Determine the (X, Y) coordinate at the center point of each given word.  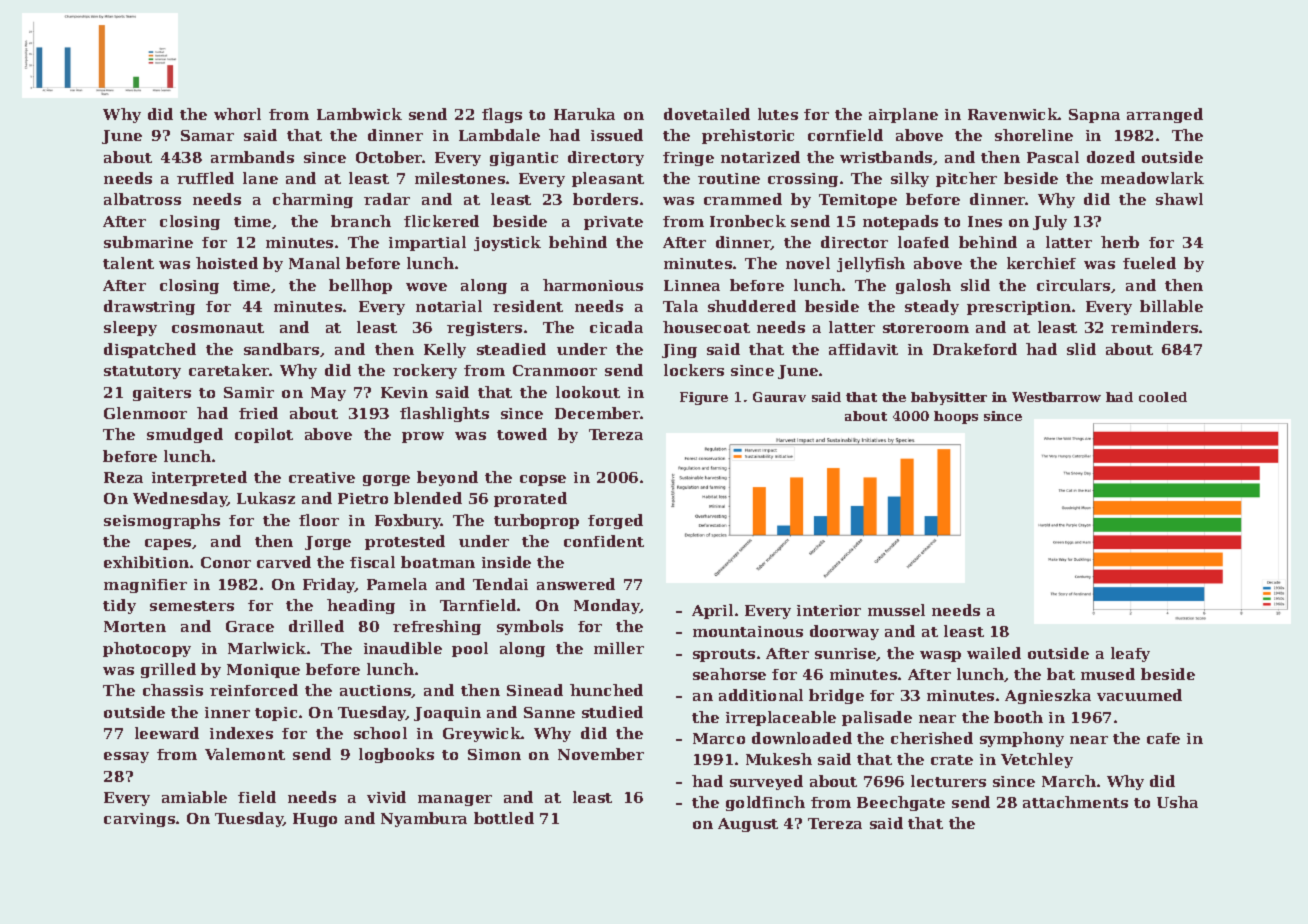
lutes (778, 114)
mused (1108, 674)
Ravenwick (1013, 114)
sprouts (724, 655)
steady (932, 307)
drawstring (149, 307)
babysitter (949, 398)
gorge (386, 480)
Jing (679, 351)
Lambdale (499, 135)
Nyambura (424, 819)
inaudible (403, 648)
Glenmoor (145, 413)
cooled (1163, 397)
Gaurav (779, 397)
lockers (694, 370)
